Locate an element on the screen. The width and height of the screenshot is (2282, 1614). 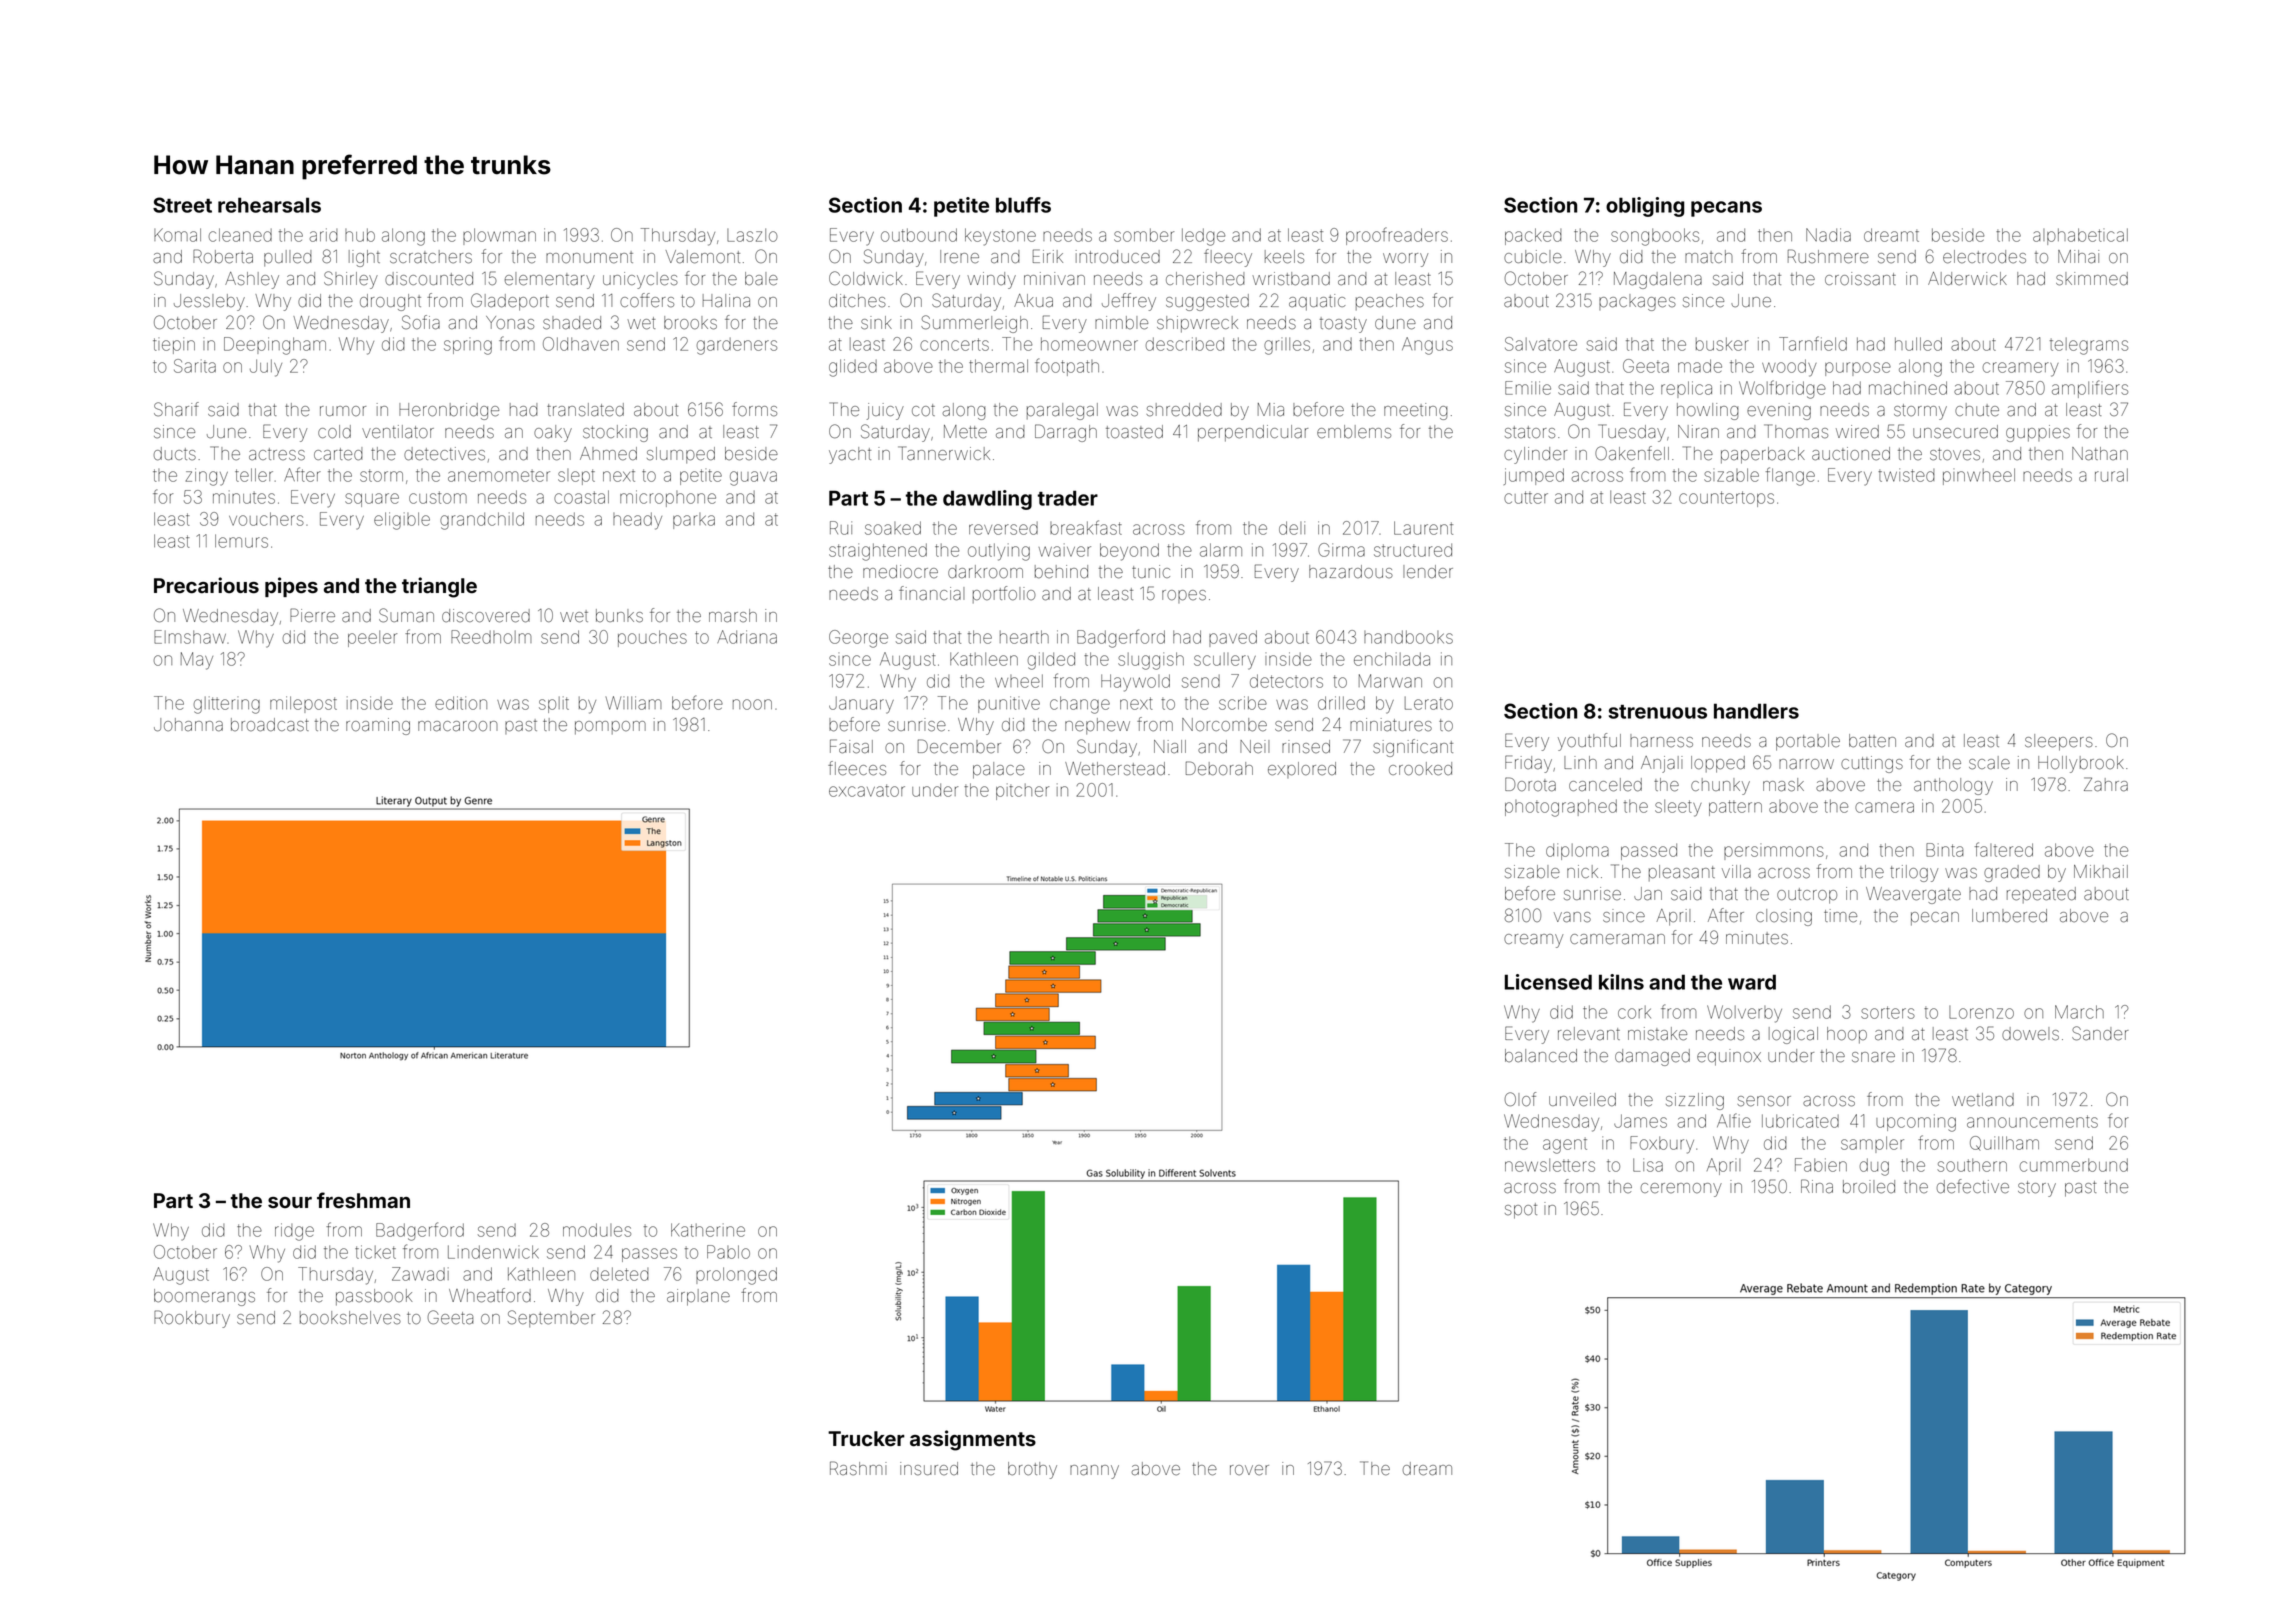
roaming is located at coordinates (378, 726).
